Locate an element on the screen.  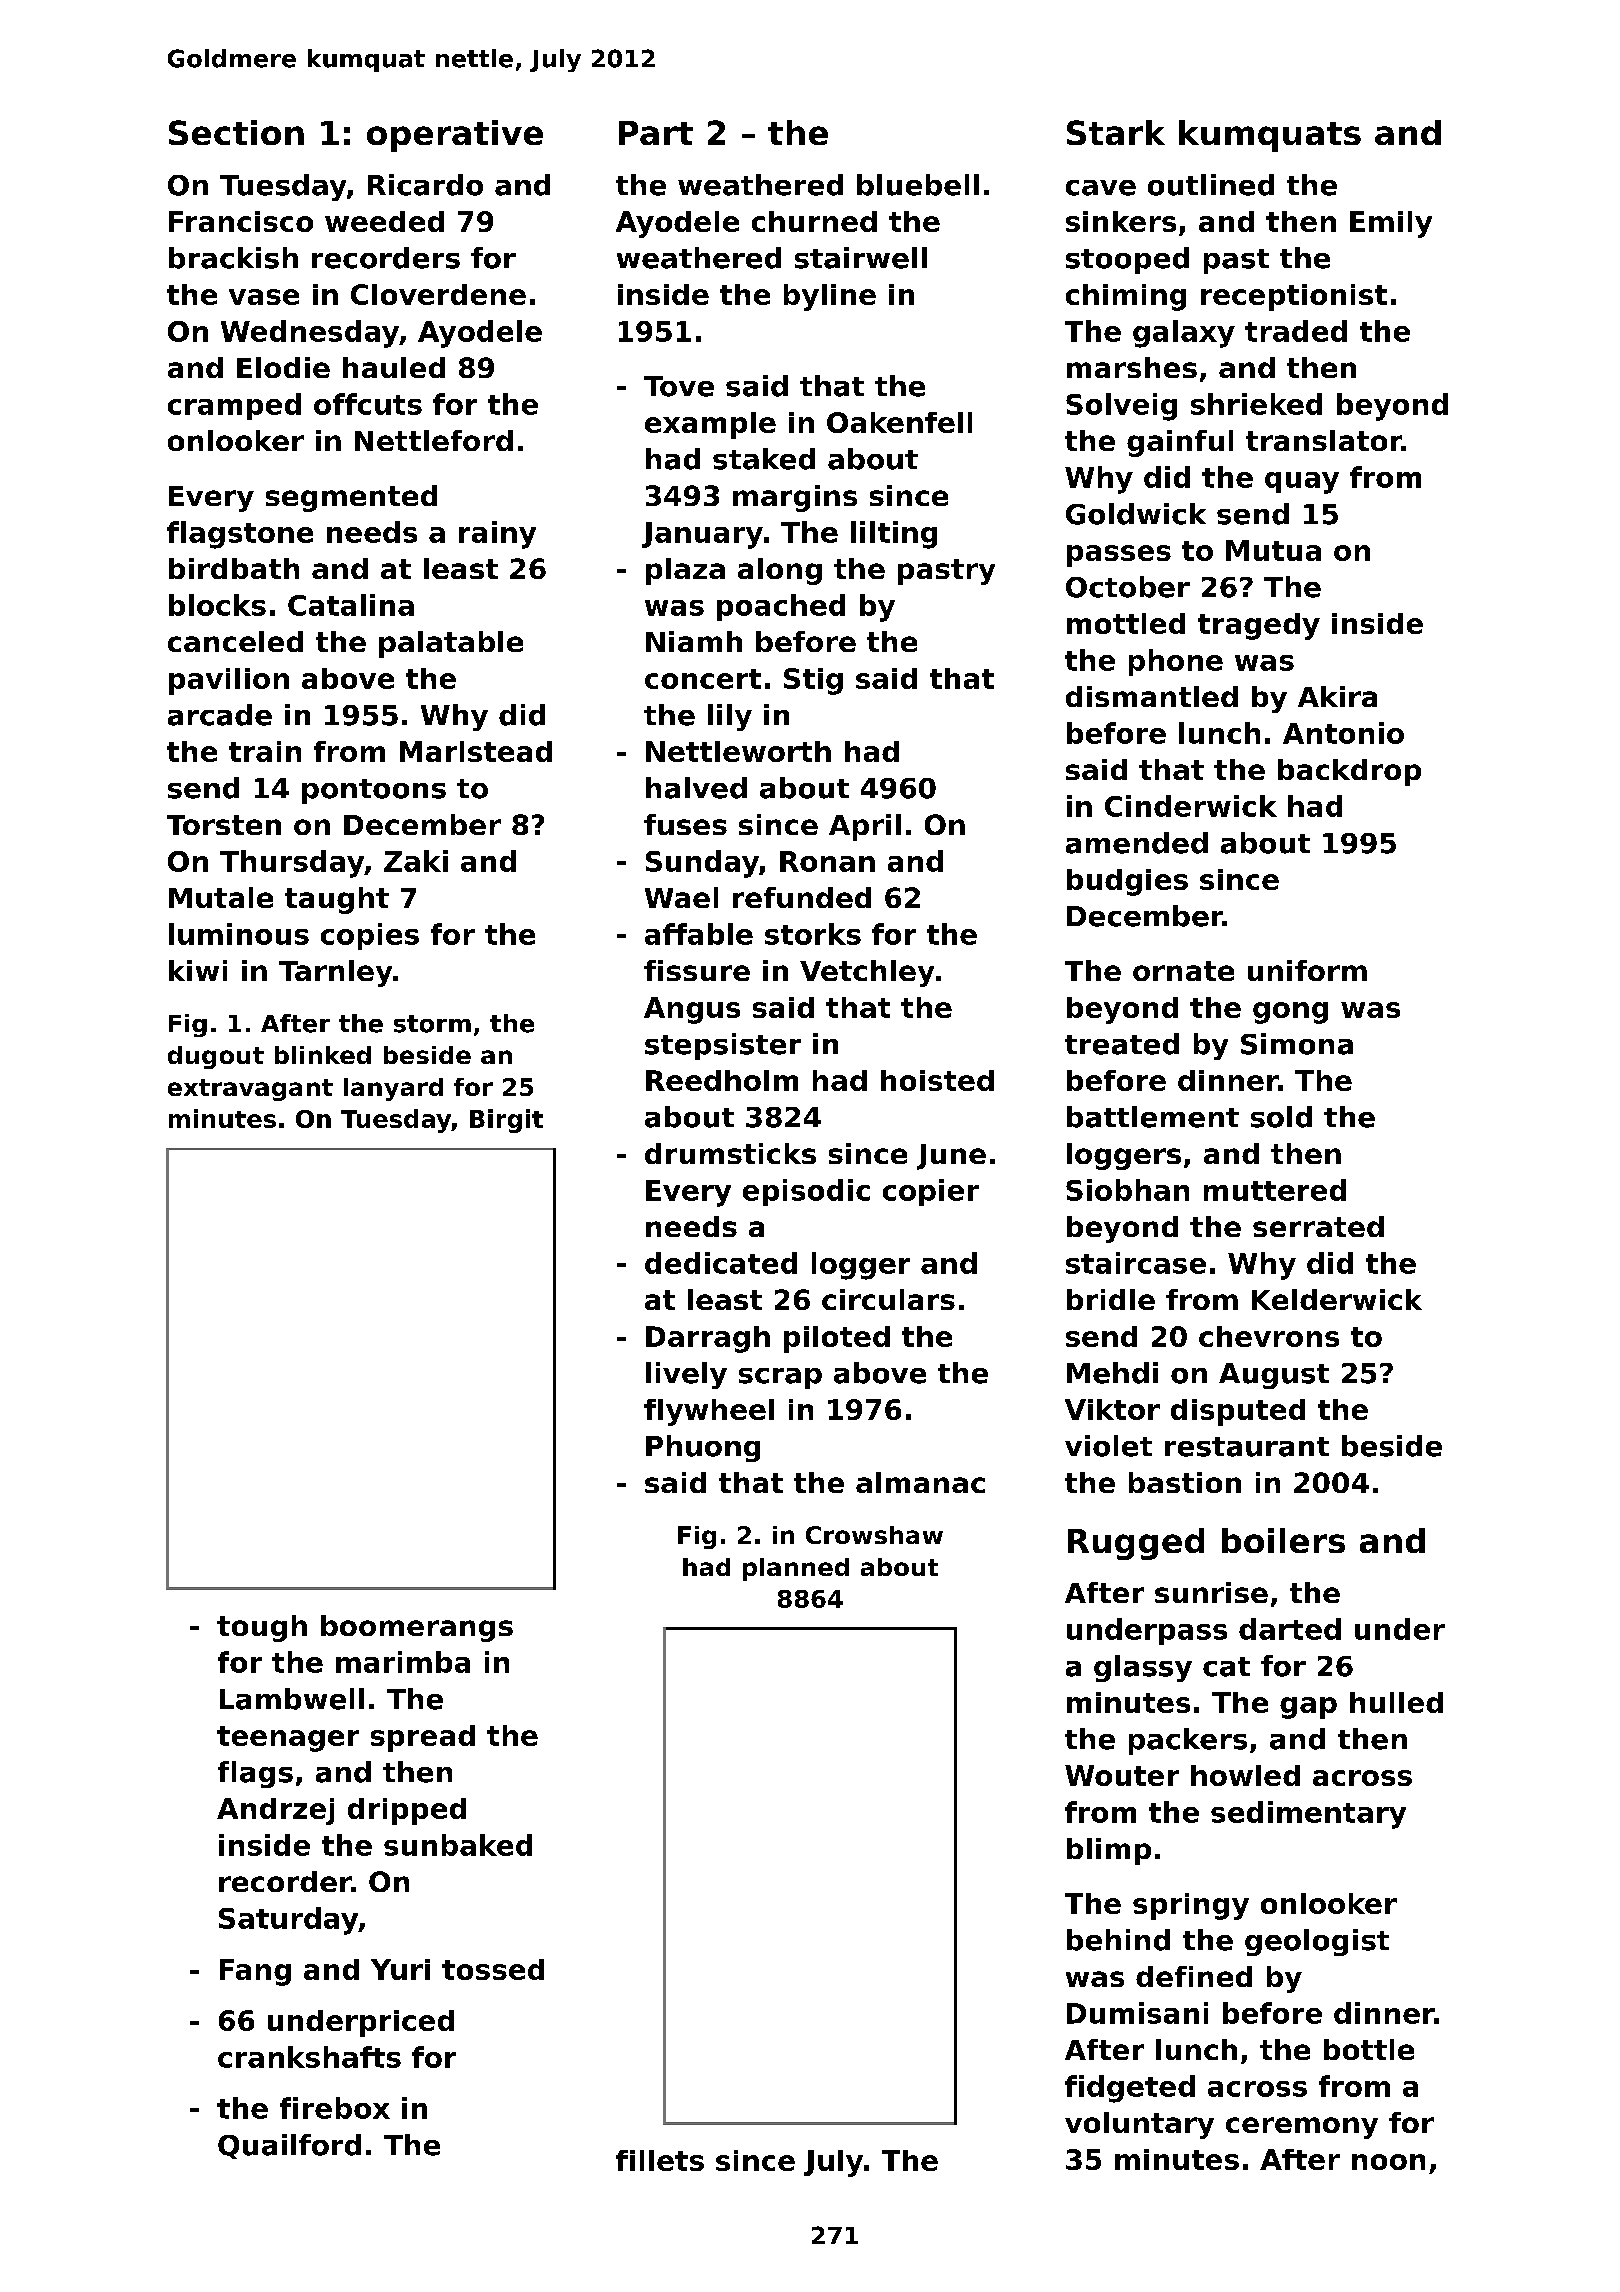
noon is located at coordinates (1388, 2162).
